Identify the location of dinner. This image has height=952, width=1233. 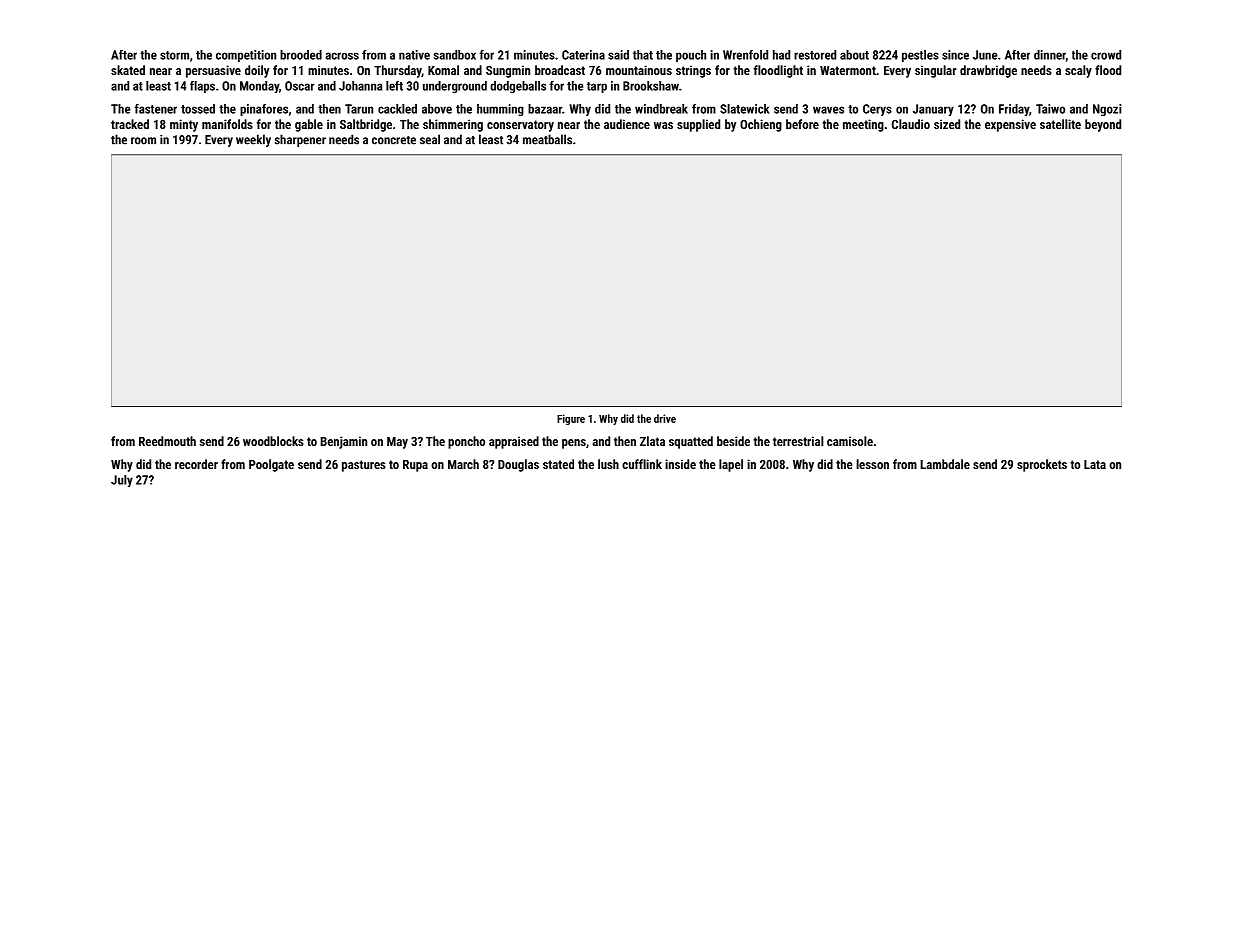
(1050, 55).
